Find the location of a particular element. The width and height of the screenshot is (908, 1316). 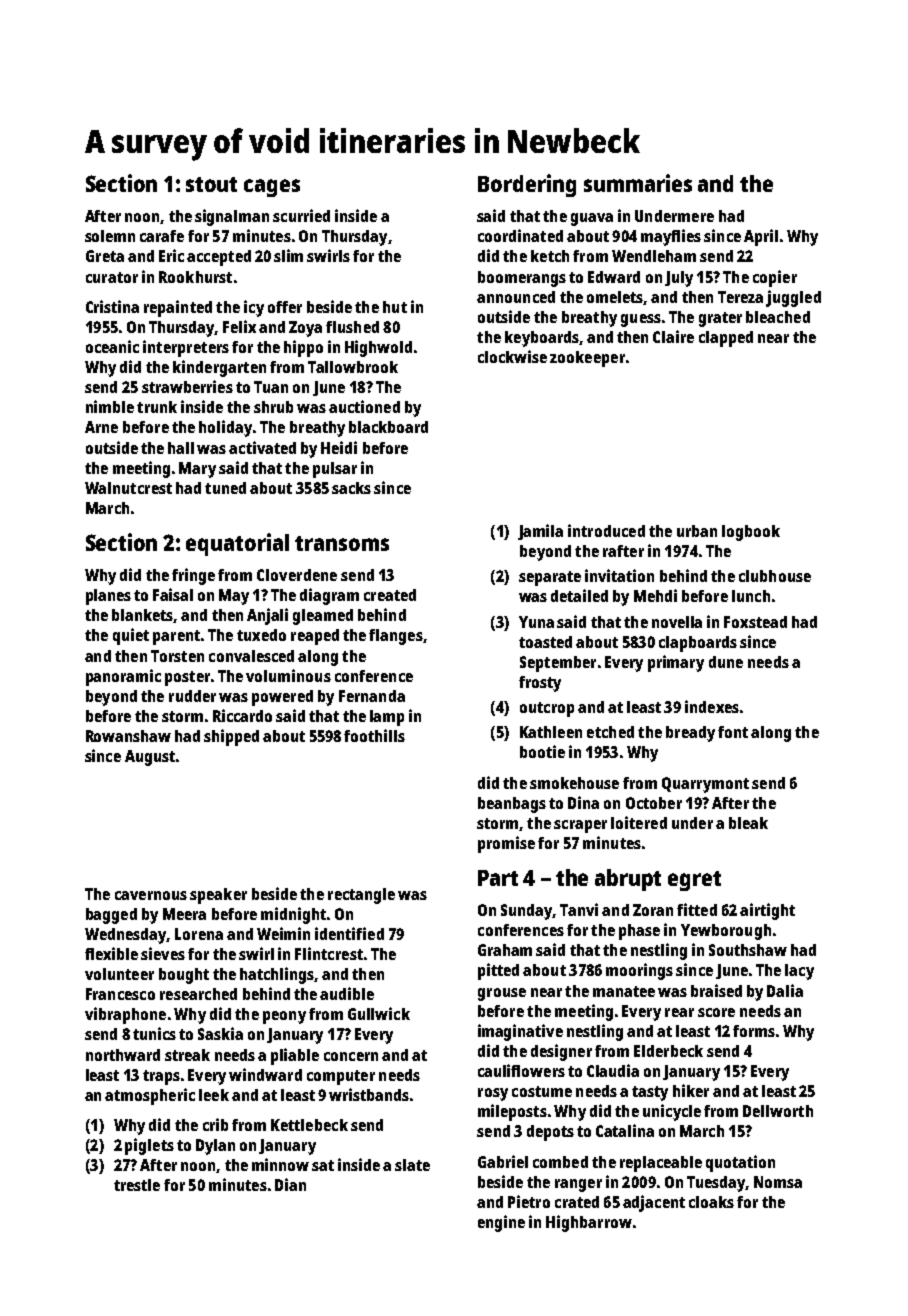

Foxstead is located at coordinates (755, 622).
